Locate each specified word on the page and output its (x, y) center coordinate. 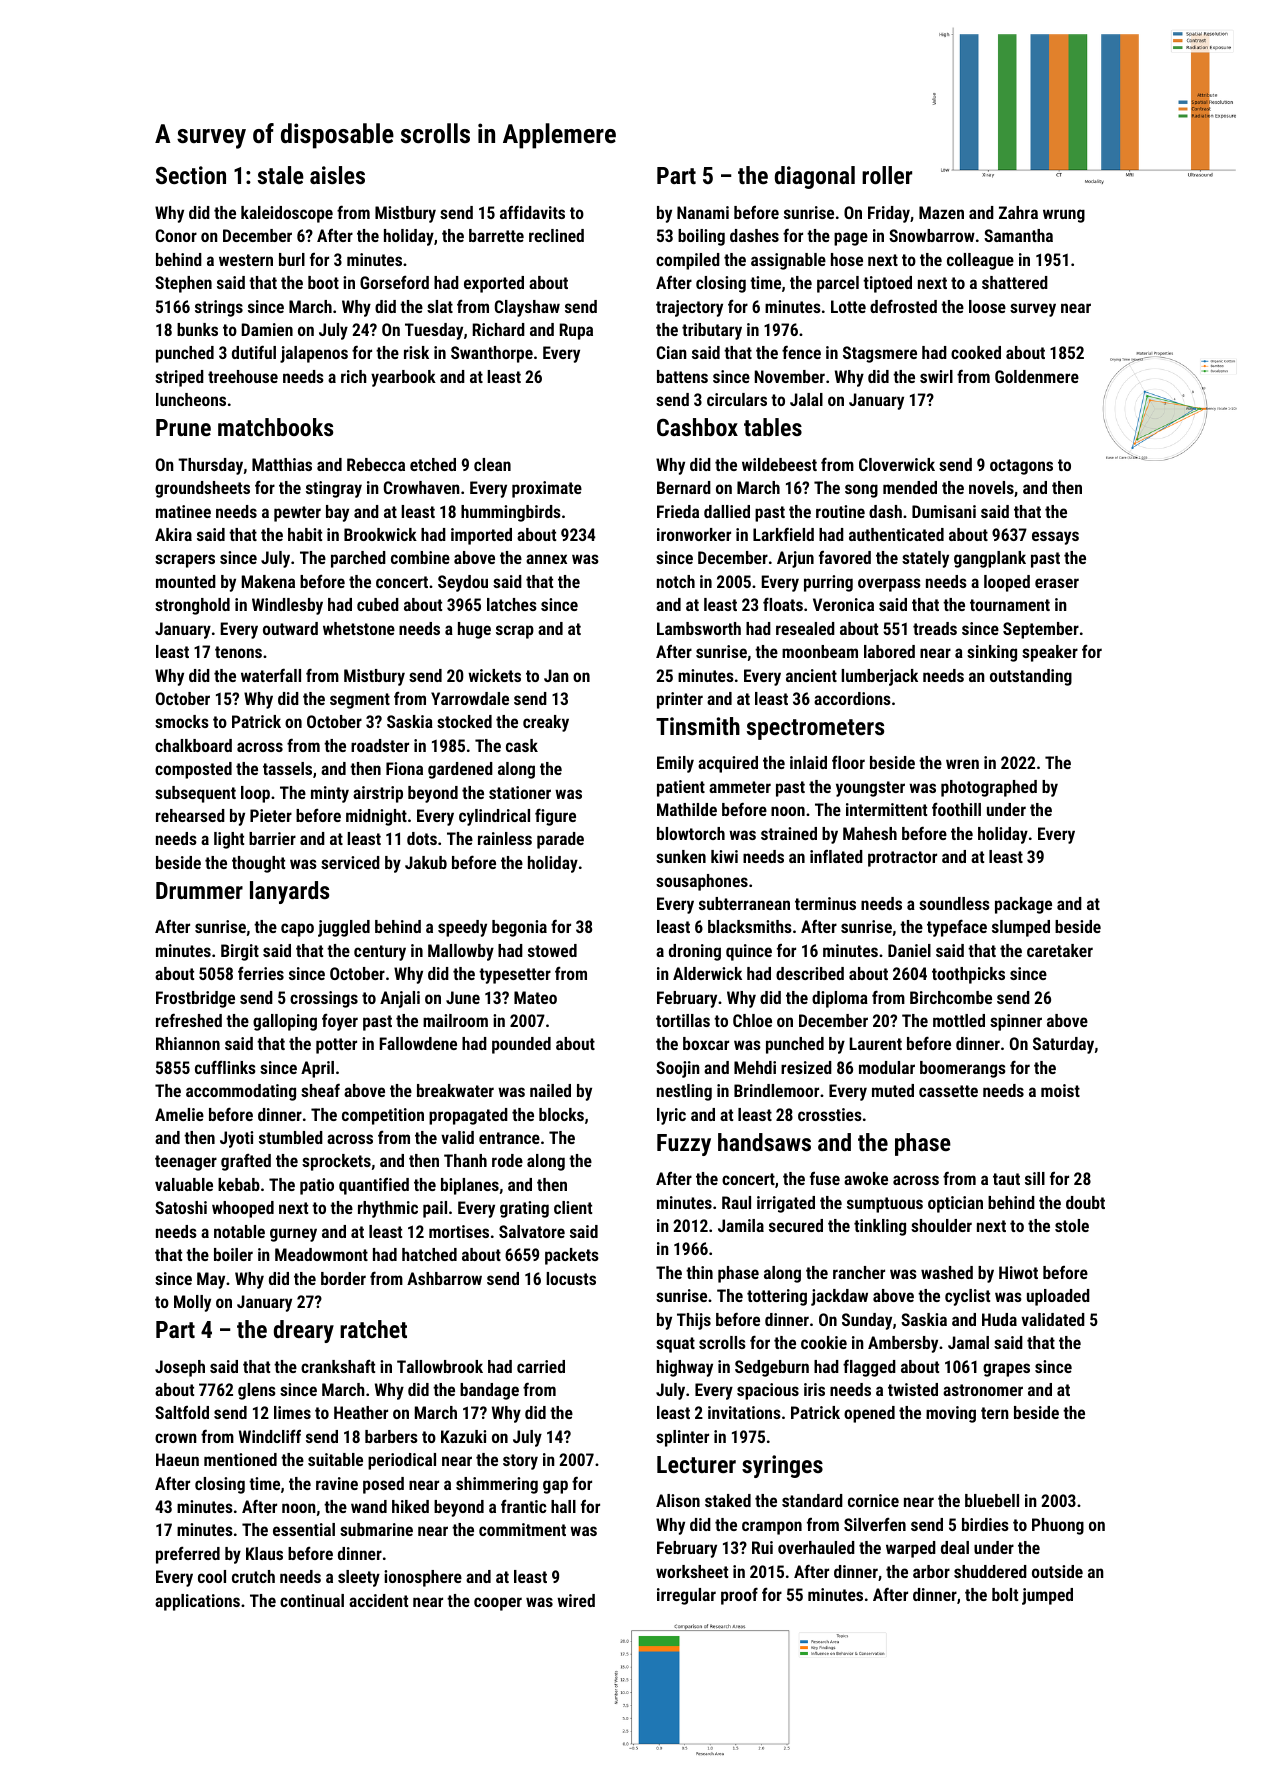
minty (330, 794)
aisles (337, 175)
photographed (989, 788)
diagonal (815, 177)
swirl (936, 376)
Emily (675, 764)
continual (312, 1600)
